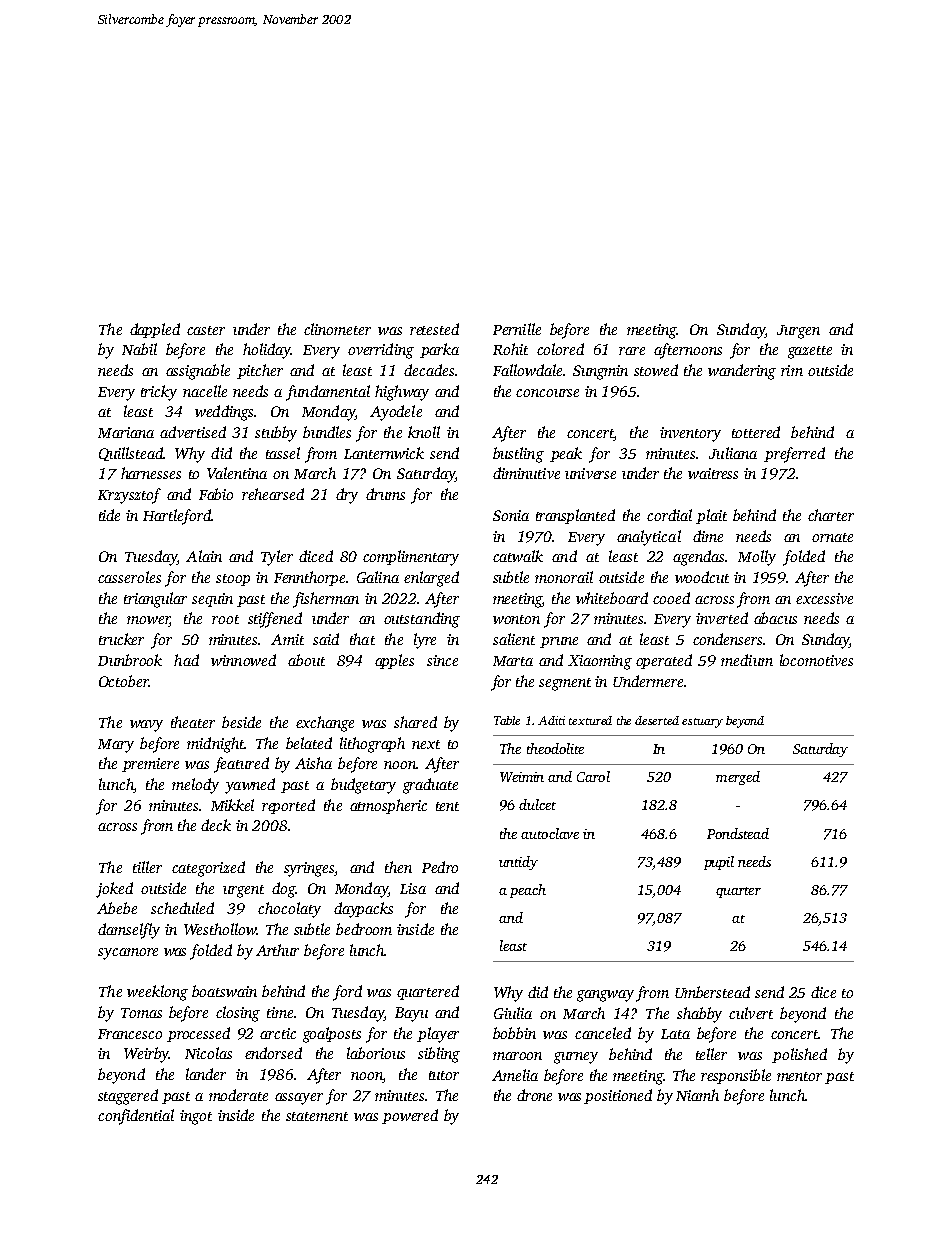 This screenshot has width=952, height=1233. I want to click on pitcher, so click(260, 371).
